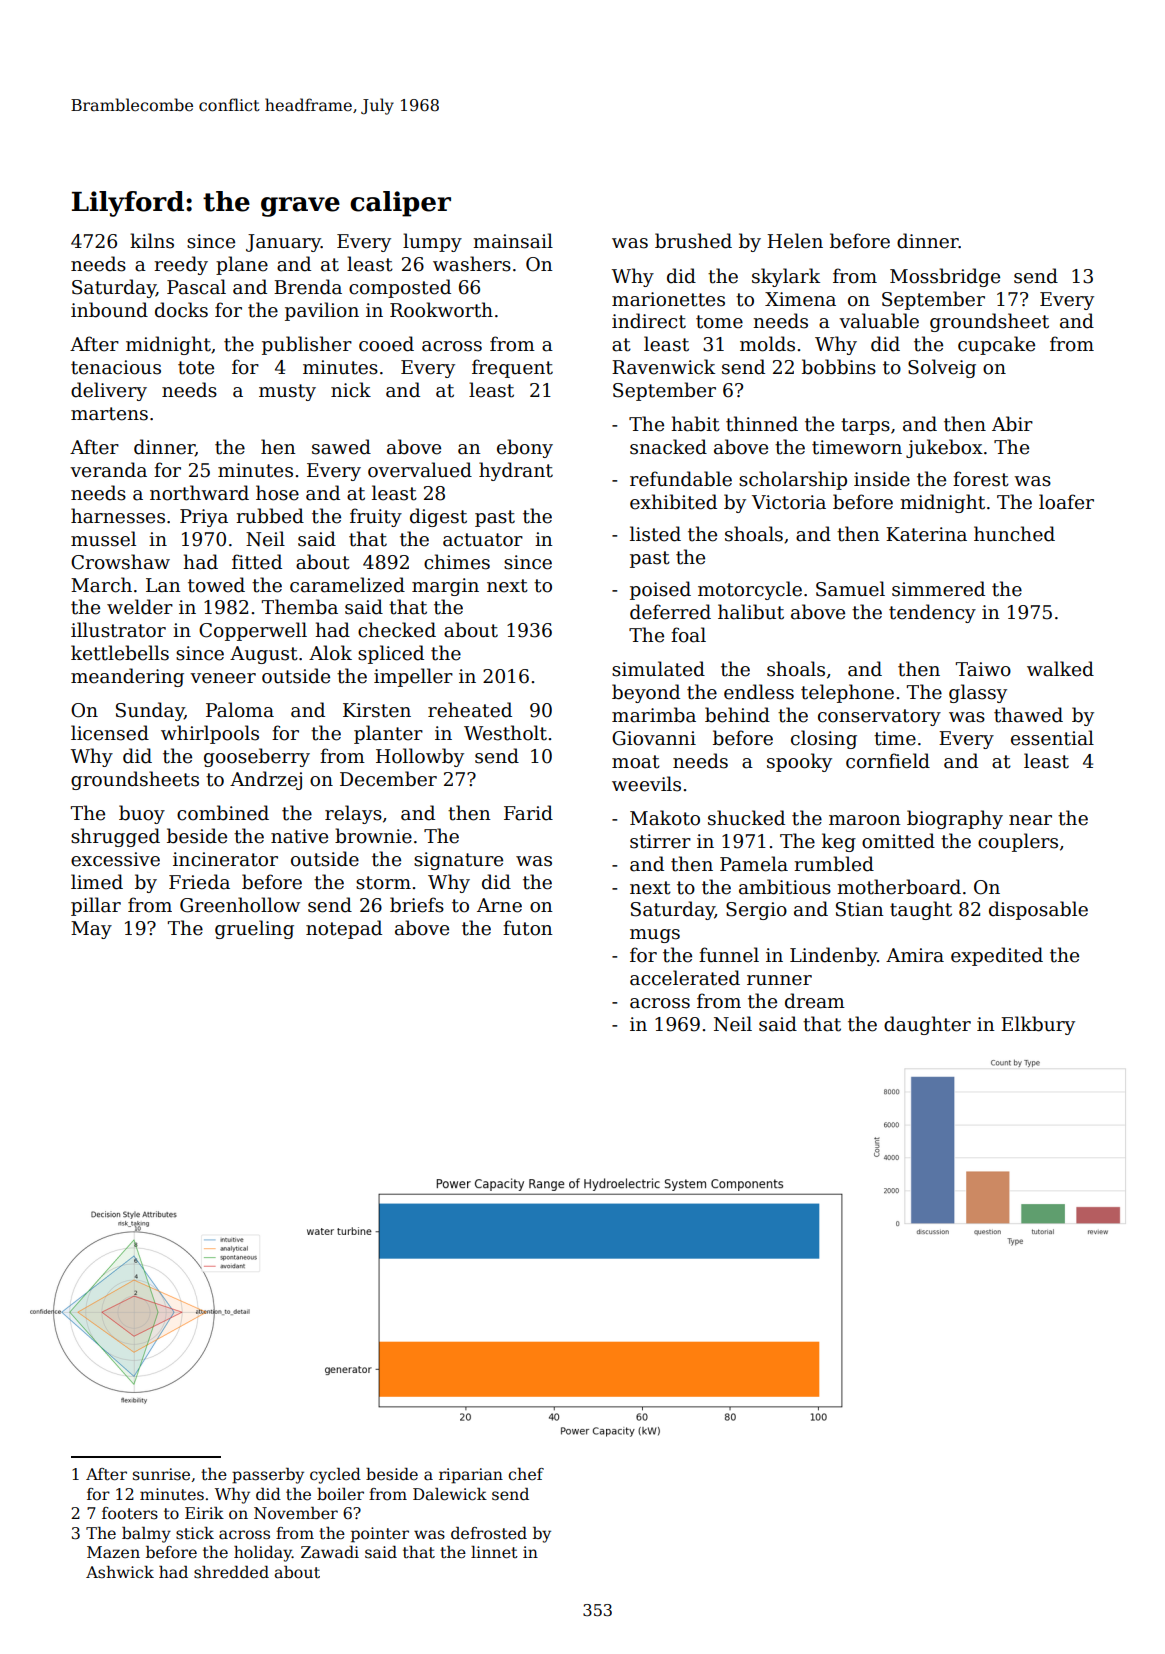 The image size is (1165, 1654). Describe the element at coordinates (161, 1474) in the screenshot. I see `sunrise` at that location.
